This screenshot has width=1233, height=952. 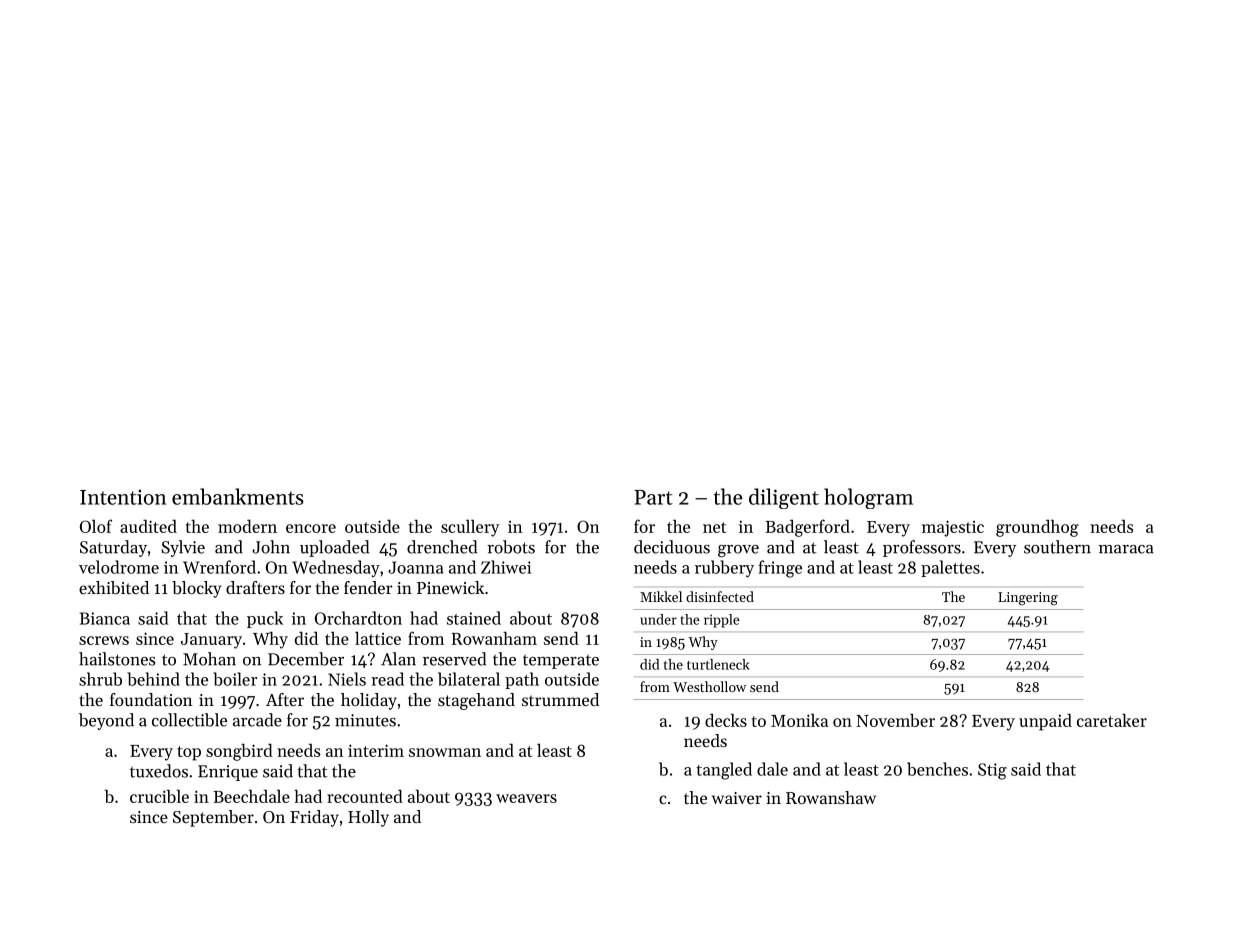 What do you see at coordinates (1028, 598) in the screenshot?
I see `Lingering` at bounding box center [1028, 598].
